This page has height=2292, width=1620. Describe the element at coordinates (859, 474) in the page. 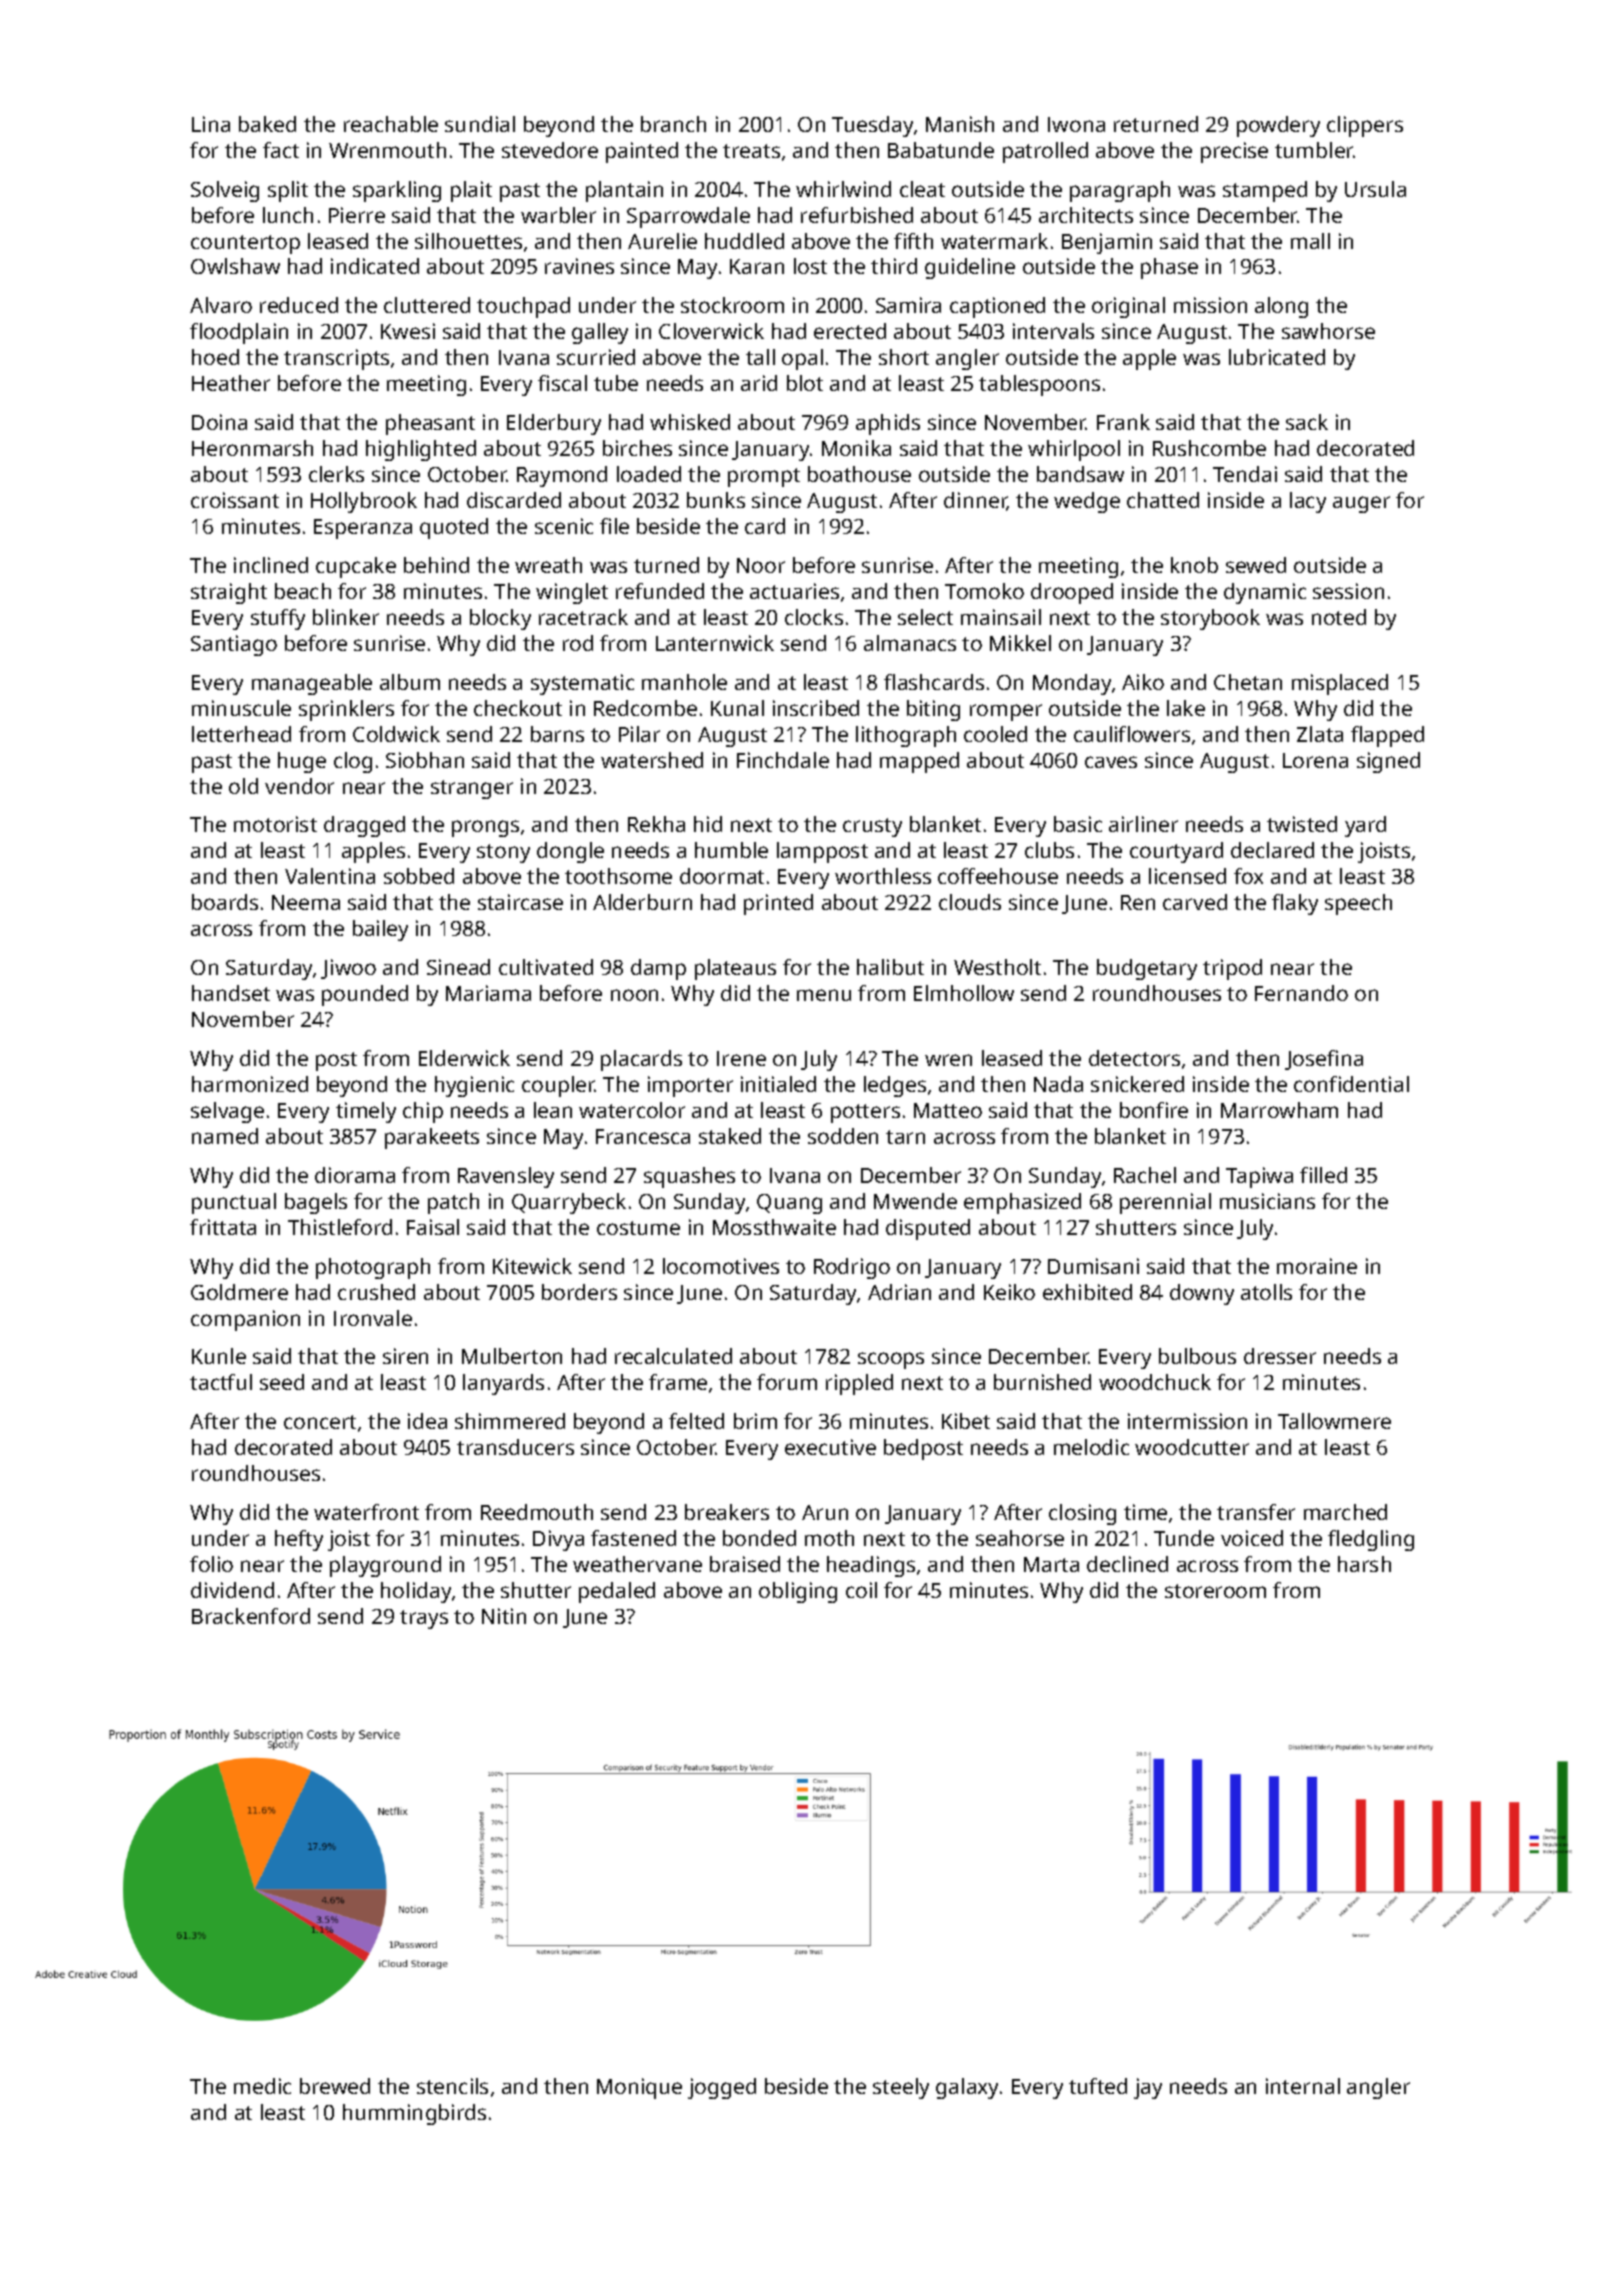

I see `boathouse` at that location.
